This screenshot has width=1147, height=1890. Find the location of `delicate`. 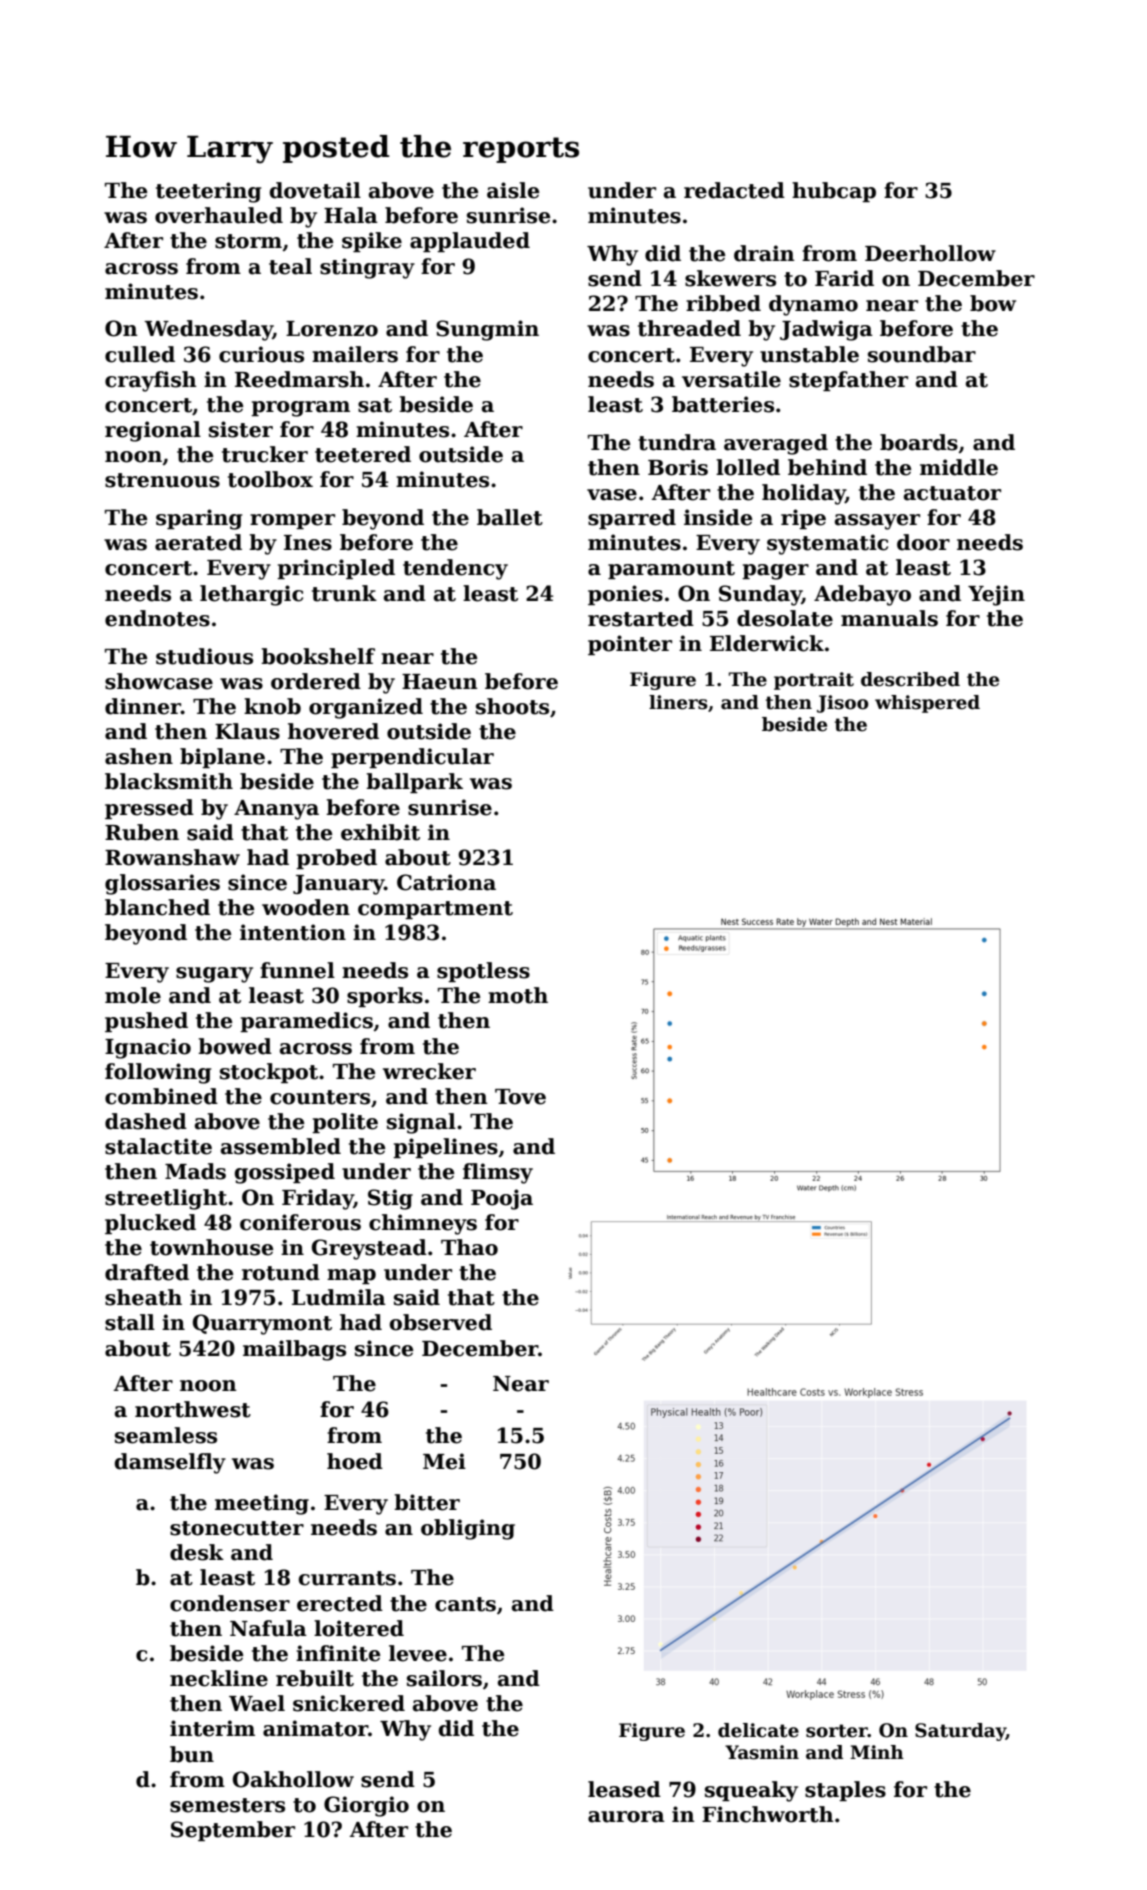

delicate is located at coordinates (758, 1730).
